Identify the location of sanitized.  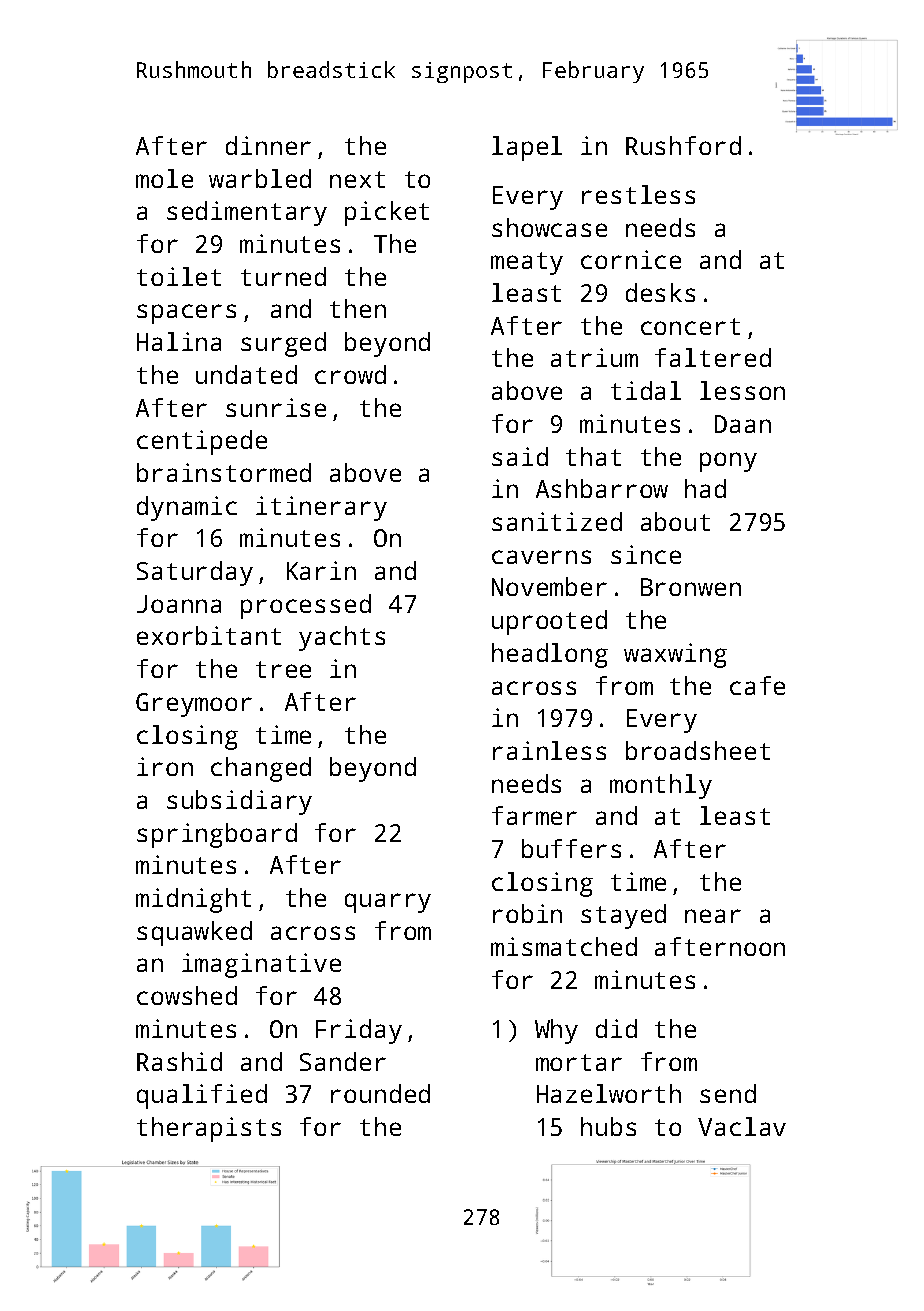
(557, 521).
